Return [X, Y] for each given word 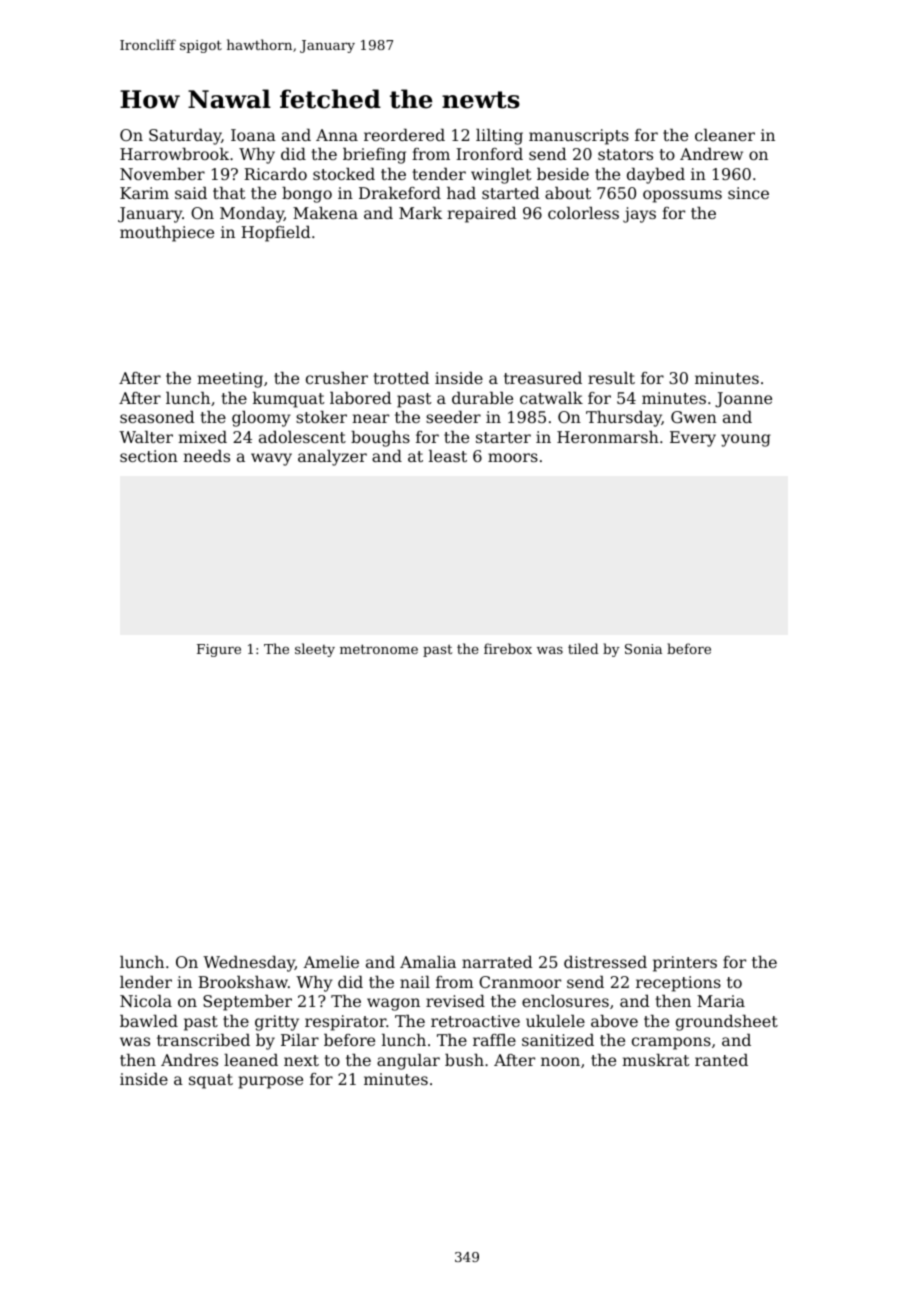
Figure [219, 650]
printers [685, 964]
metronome [379, 649]
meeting [230, 380]
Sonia [643, 649]
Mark [420, 213]
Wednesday [249, 964]
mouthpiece [167, 234]
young [746, 440]
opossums [682, 196]
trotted [401, 378]
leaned [251, 1060]
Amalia [428, 962]
